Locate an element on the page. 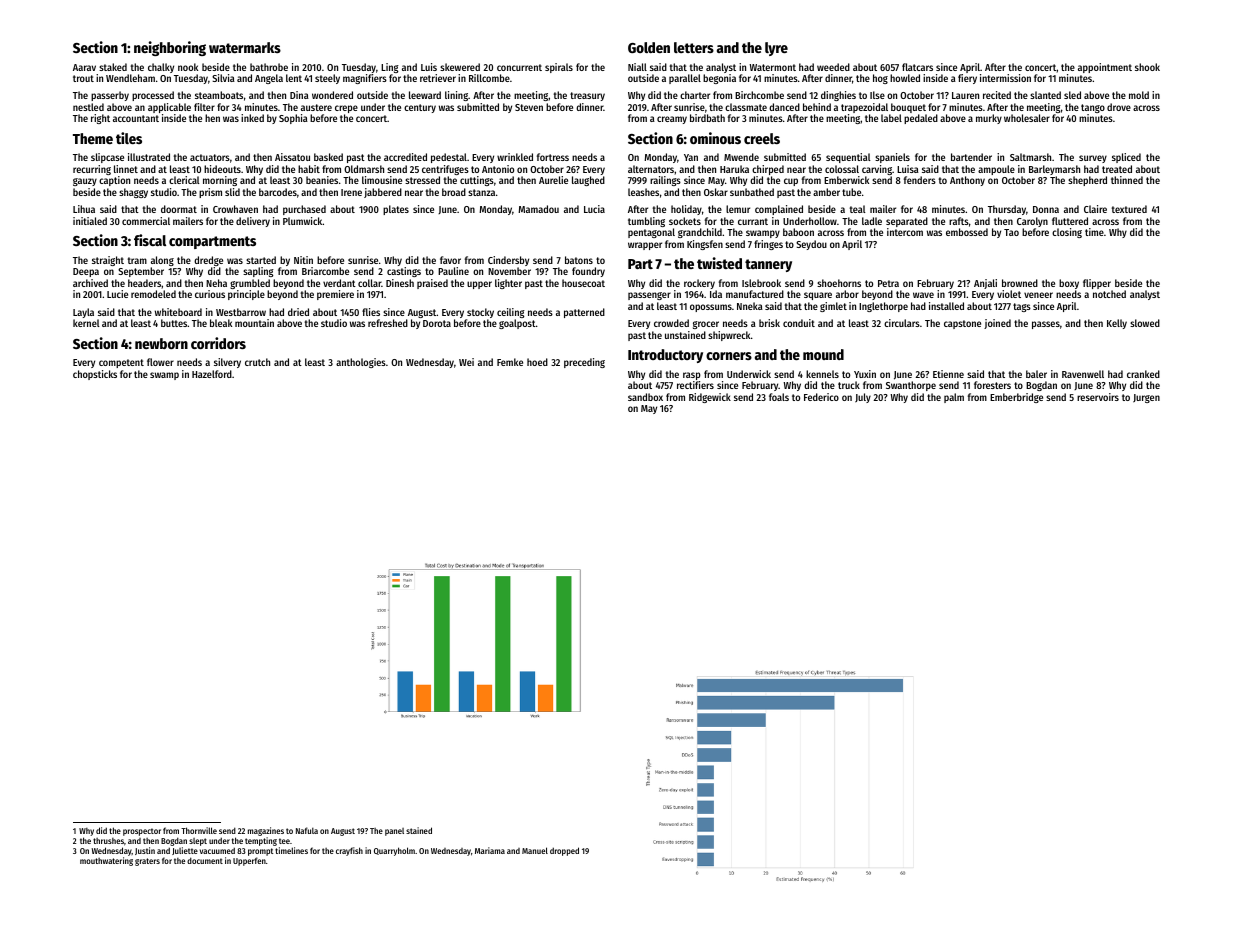  palm is located at coordinates (954, 398).
